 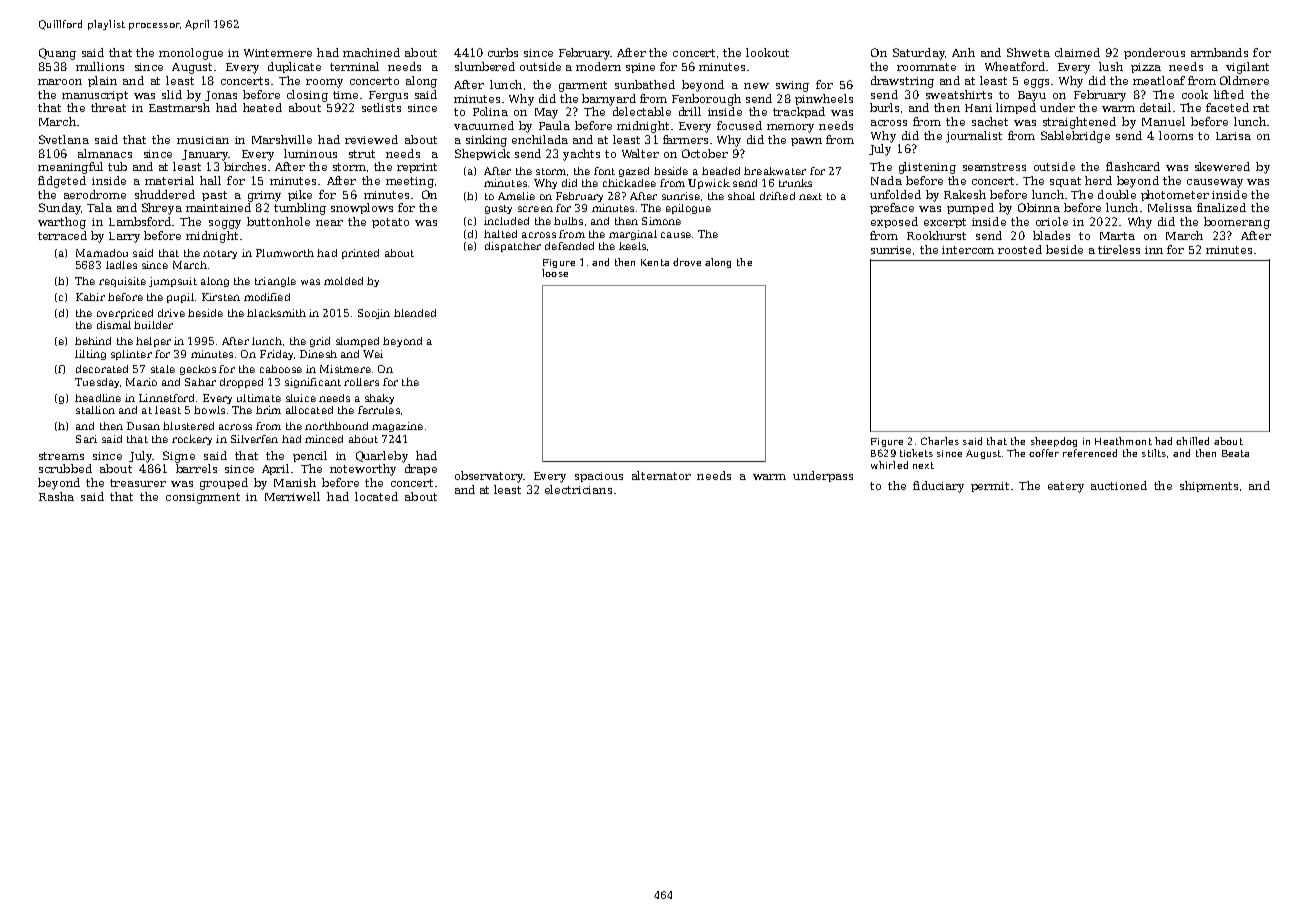 What do you see at coordinates (267, 297) in the image?
I see `modified` at bounding box center [267, 297].
